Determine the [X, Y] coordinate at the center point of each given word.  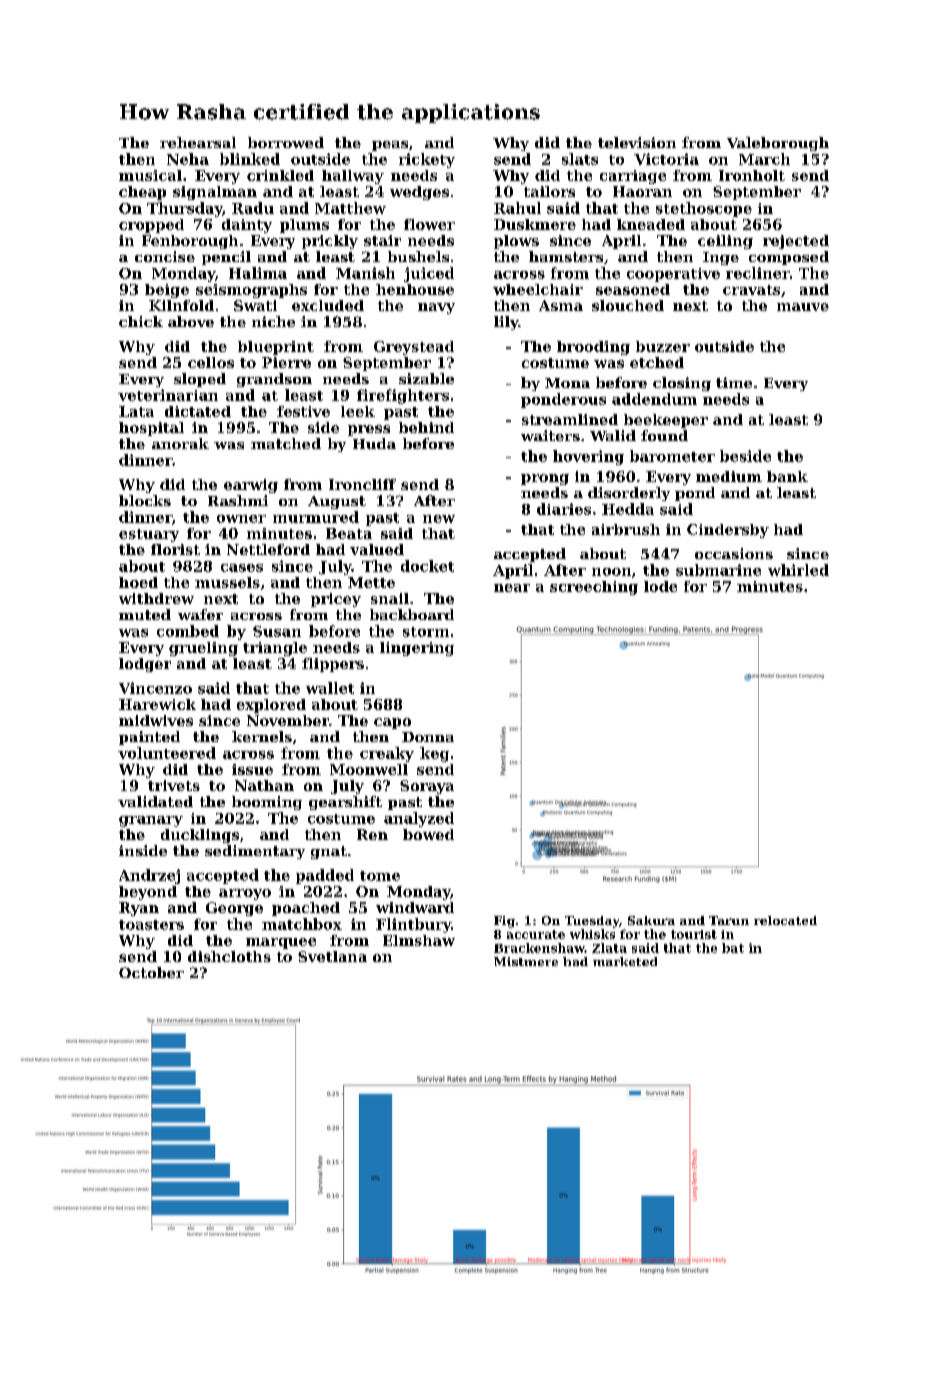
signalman [215, 193]
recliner [758, 273]
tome [380, 876]
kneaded [651, 224]
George [234, 909]
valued [377, 549]
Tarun [729, 920]
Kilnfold [181, 305]
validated [155, 801]
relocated [785, 920]
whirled [798, 570]
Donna [428, 737]
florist [175, 549]
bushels [418, 256]
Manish [365, 273]
